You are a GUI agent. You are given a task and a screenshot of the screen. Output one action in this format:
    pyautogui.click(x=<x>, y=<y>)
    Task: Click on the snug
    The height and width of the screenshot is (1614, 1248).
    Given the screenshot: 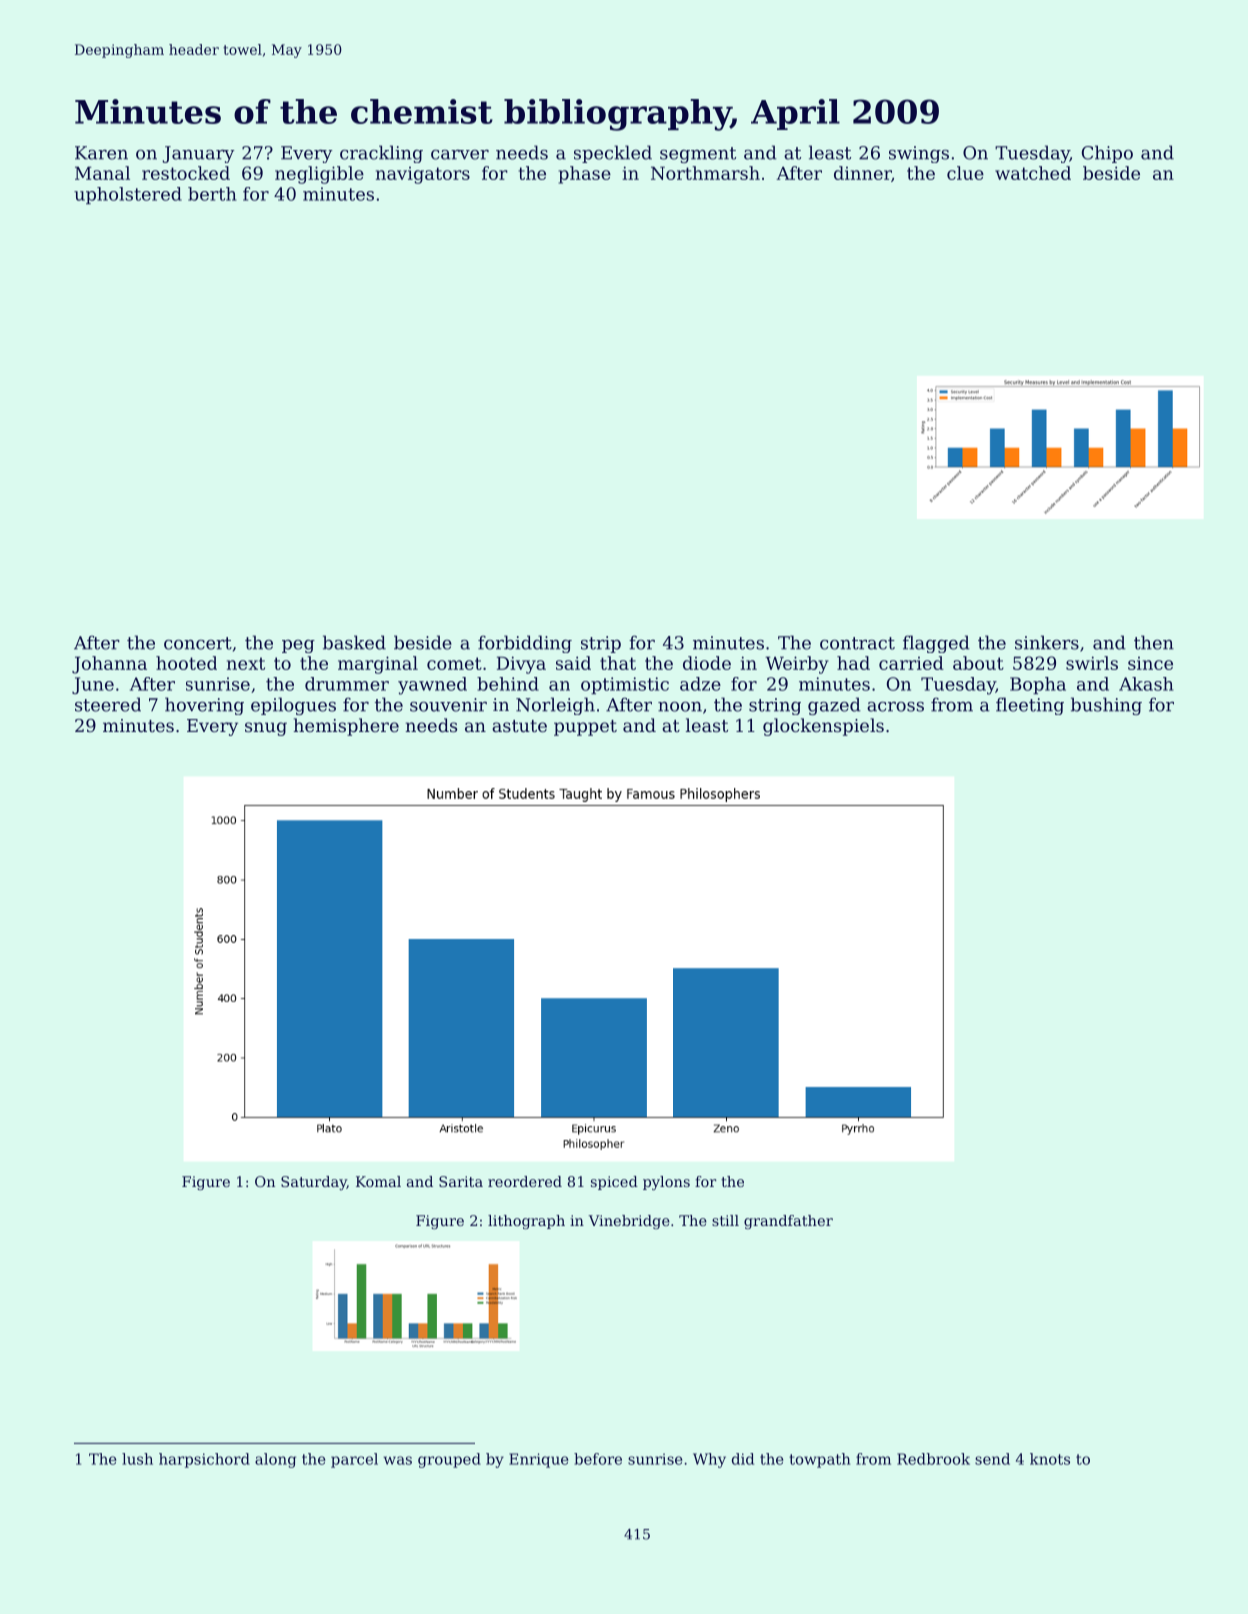 What is the action you would take?
    pyautogui.click(x=266, y=729)
